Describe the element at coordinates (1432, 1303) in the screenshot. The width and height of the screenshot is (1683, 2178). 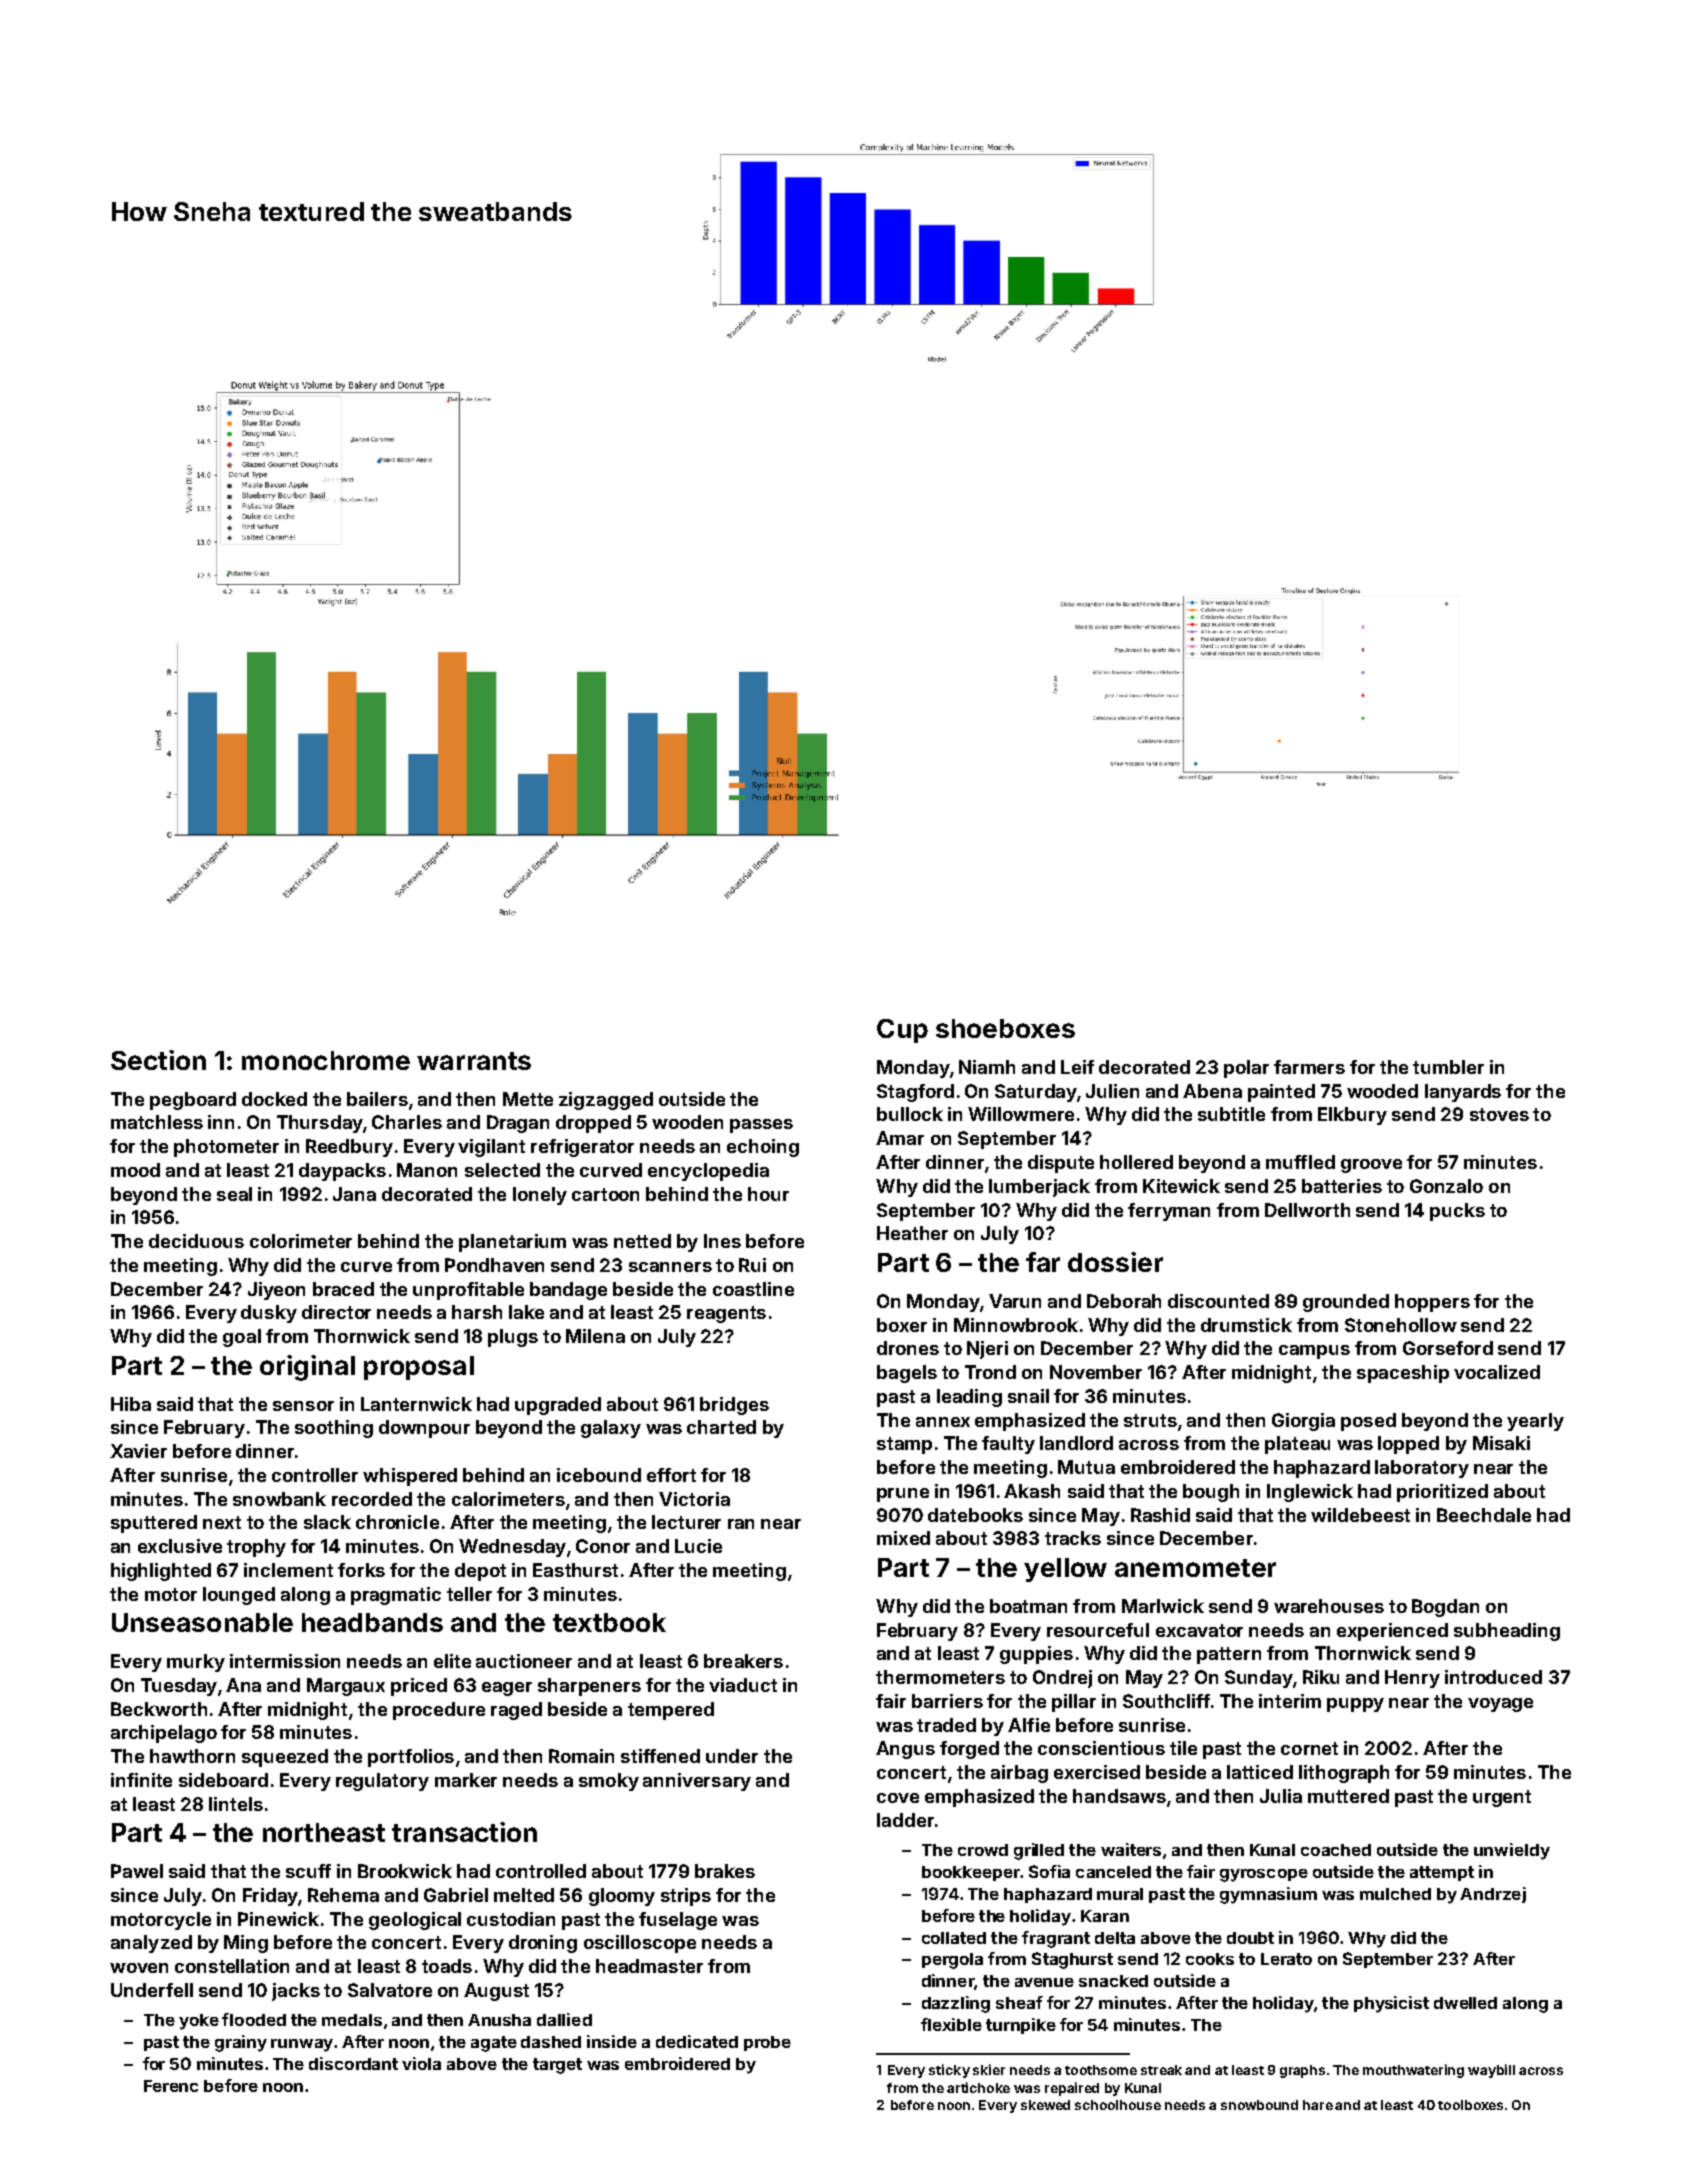
I see `hoppers` at that location.
